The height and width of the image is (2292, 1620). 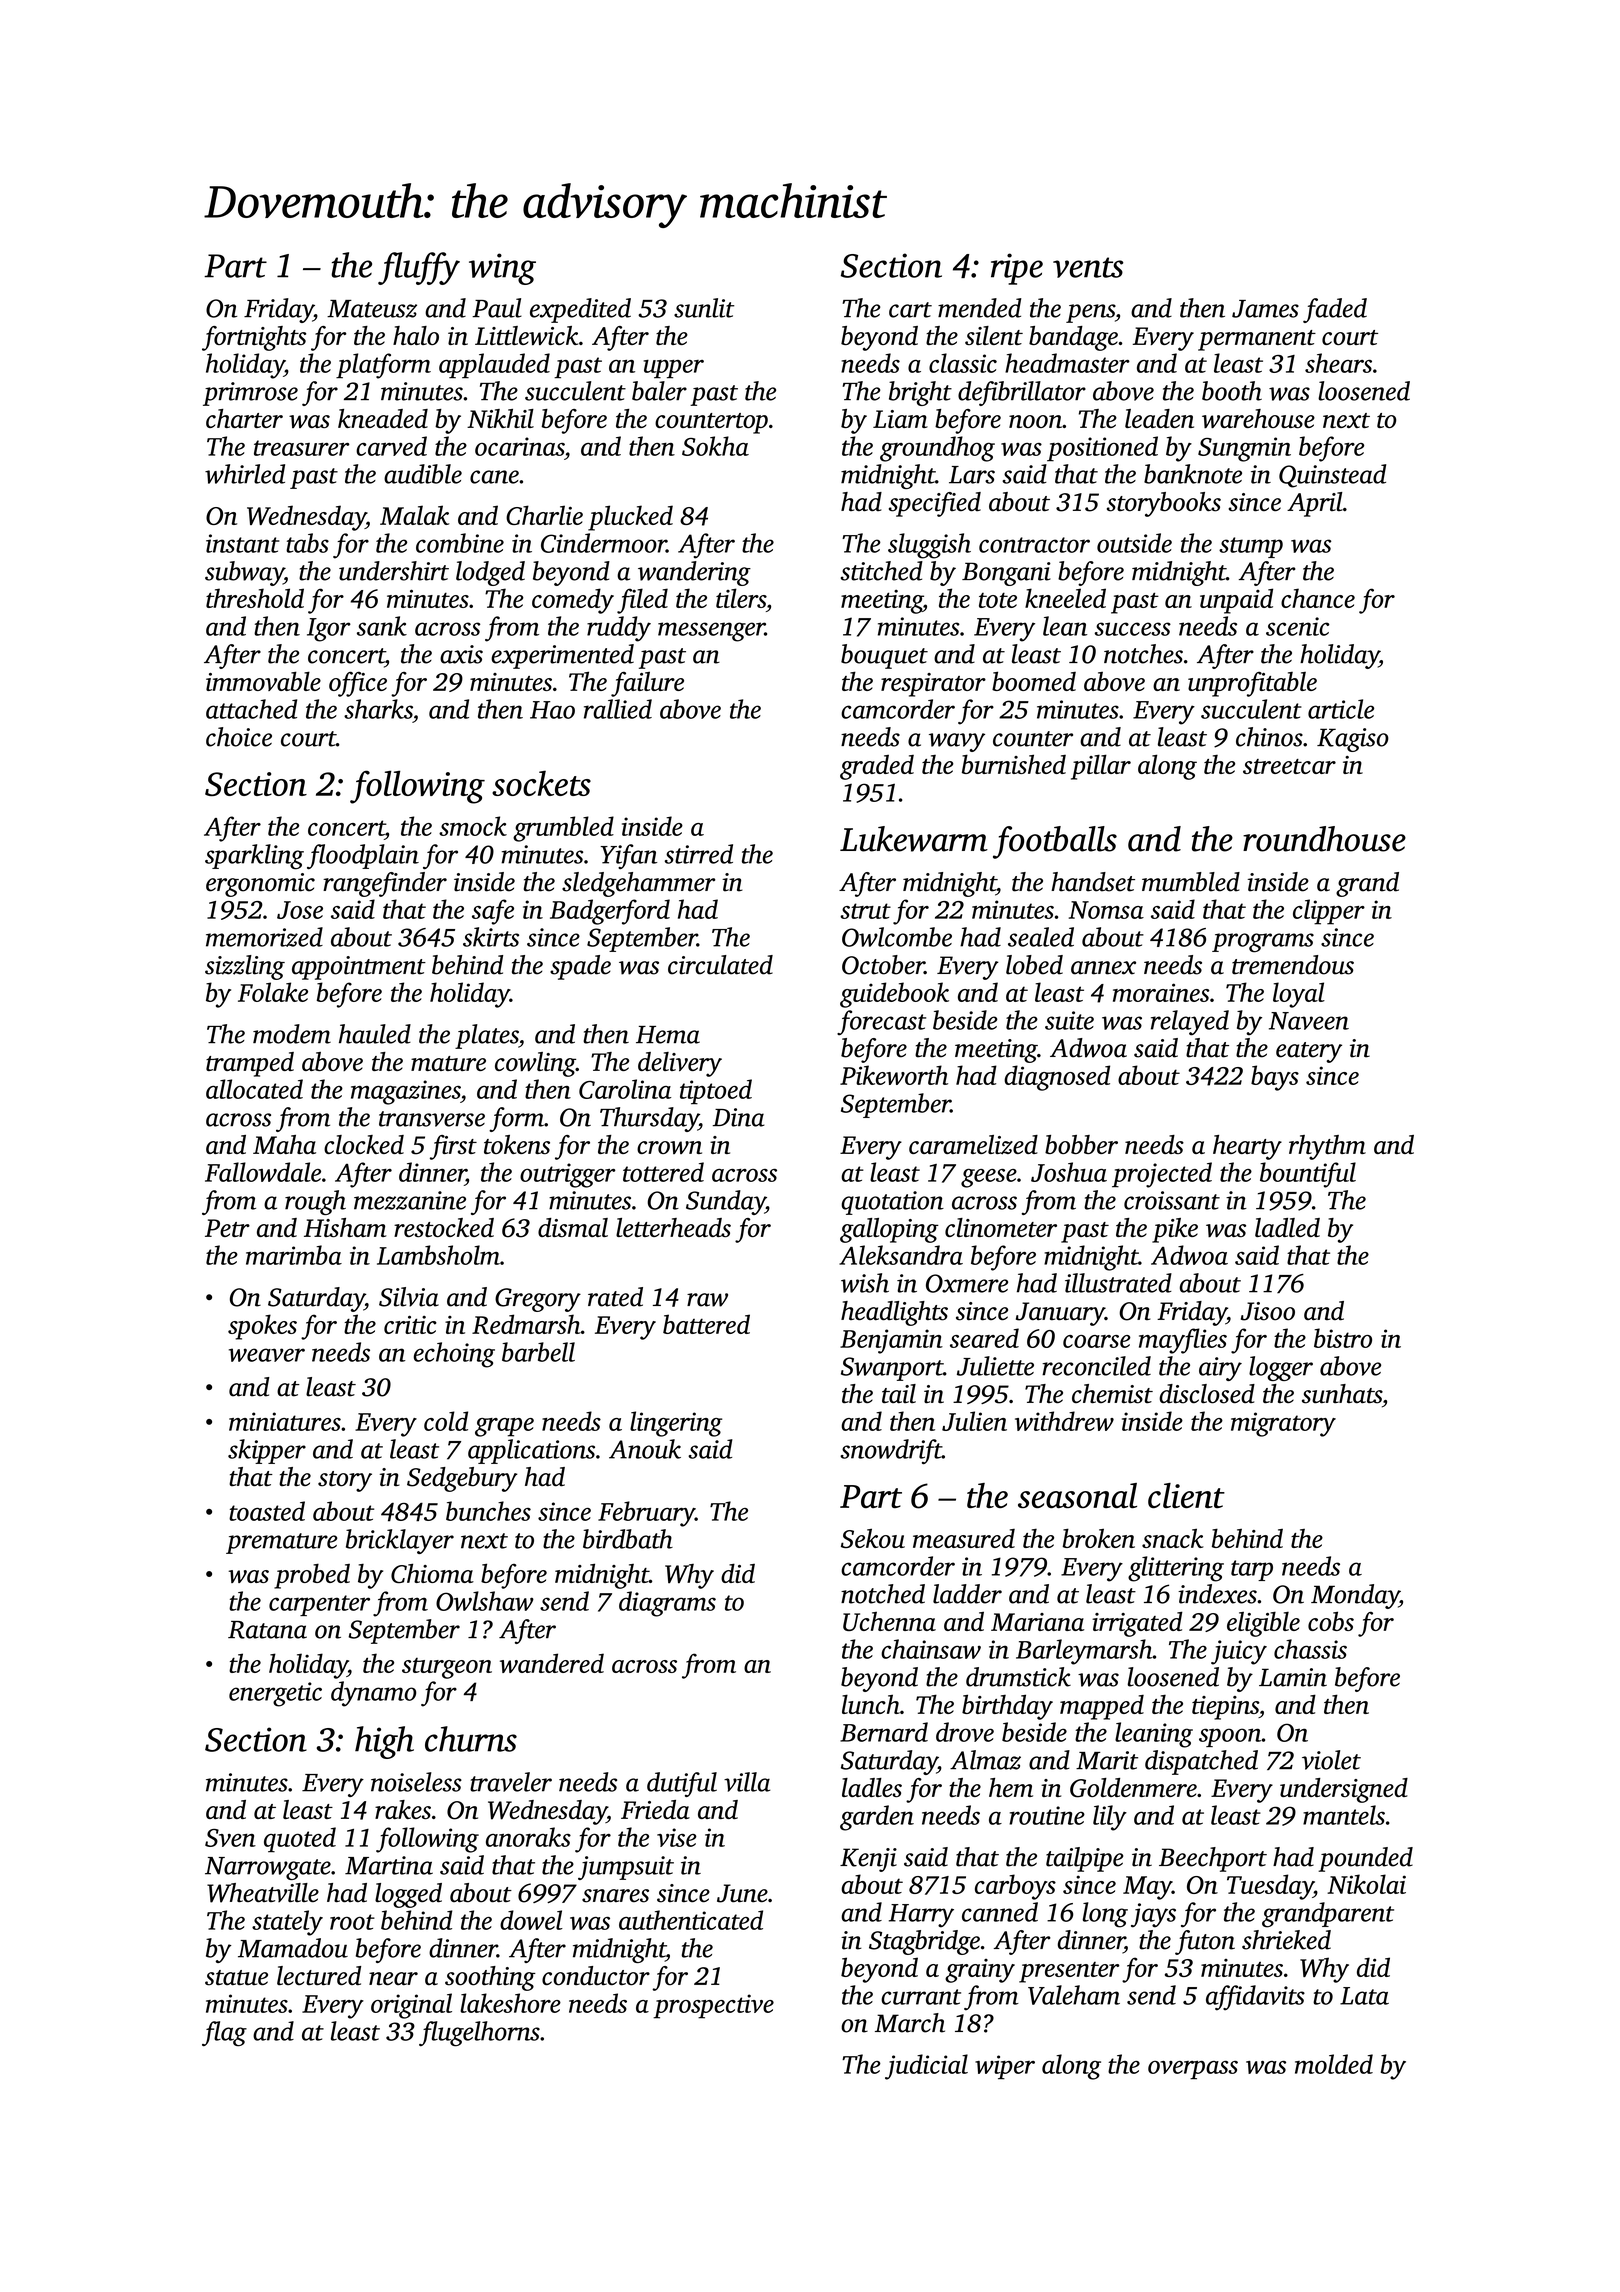 I want to click on stump, so click(x=1251, y=547).
